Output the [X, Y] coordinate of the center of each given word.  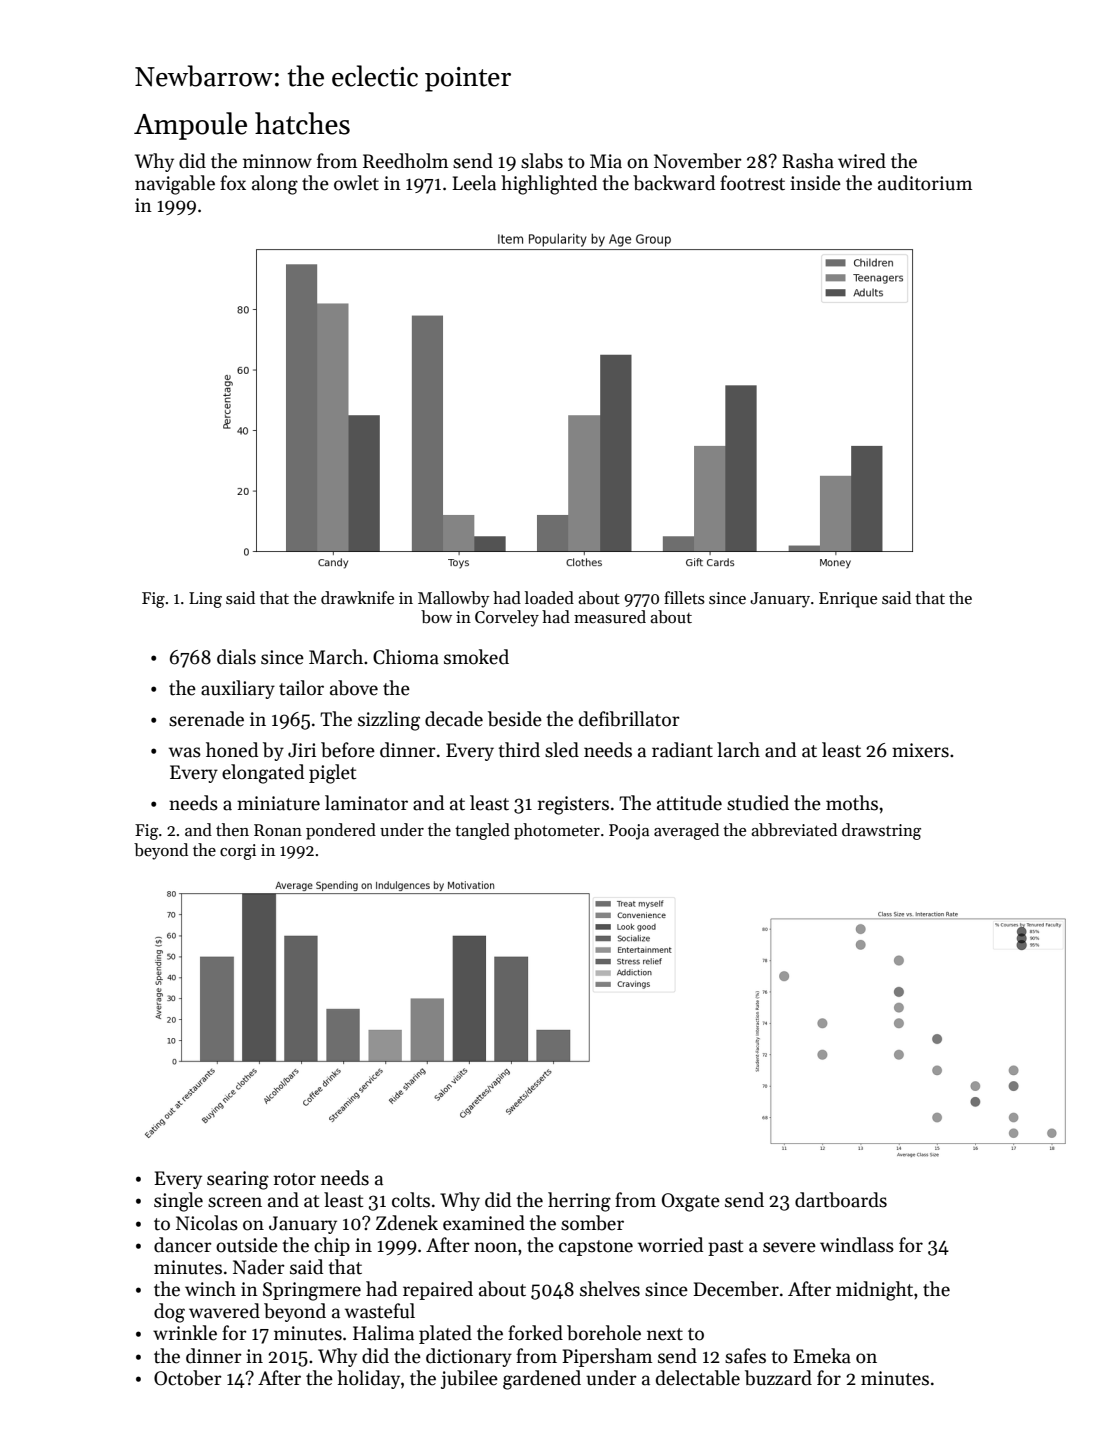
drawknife [357, 598]
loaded [549, 598]
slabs [542, 161]
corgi [238, 852]
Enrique [848, 600]
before [348, 750]
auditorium [925, 183]
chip [332, 1246]
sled [562, 750]
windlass [857, 1245]
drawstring [881, 831]
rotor [295, 1179]
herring [579, 1202]
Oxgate [691, 1202]
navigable [175, 185]
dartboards [841, 1200]
